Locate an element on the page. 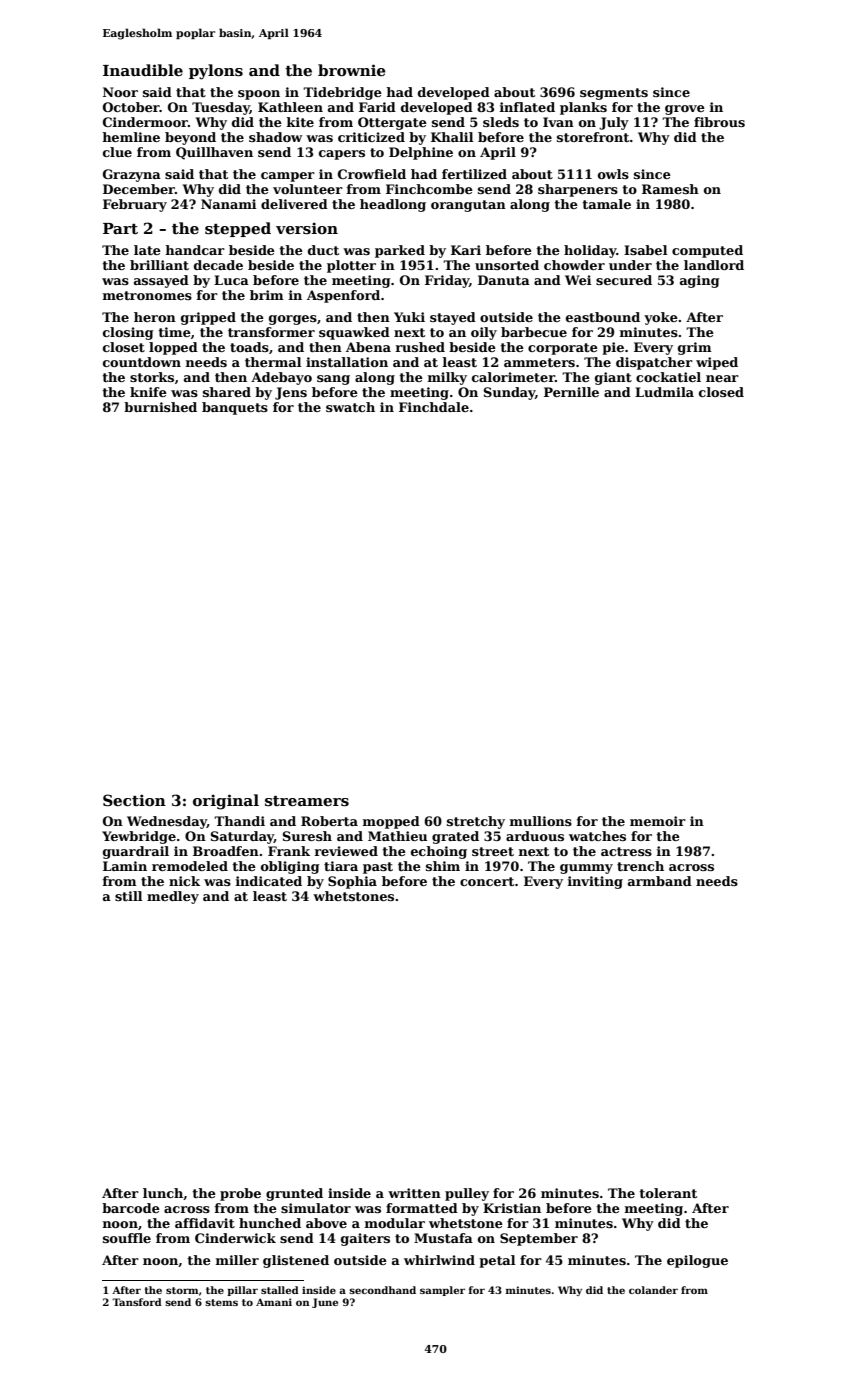 This document has height=1400, width=849. Tansford is located at coordinates (137, 1302).
